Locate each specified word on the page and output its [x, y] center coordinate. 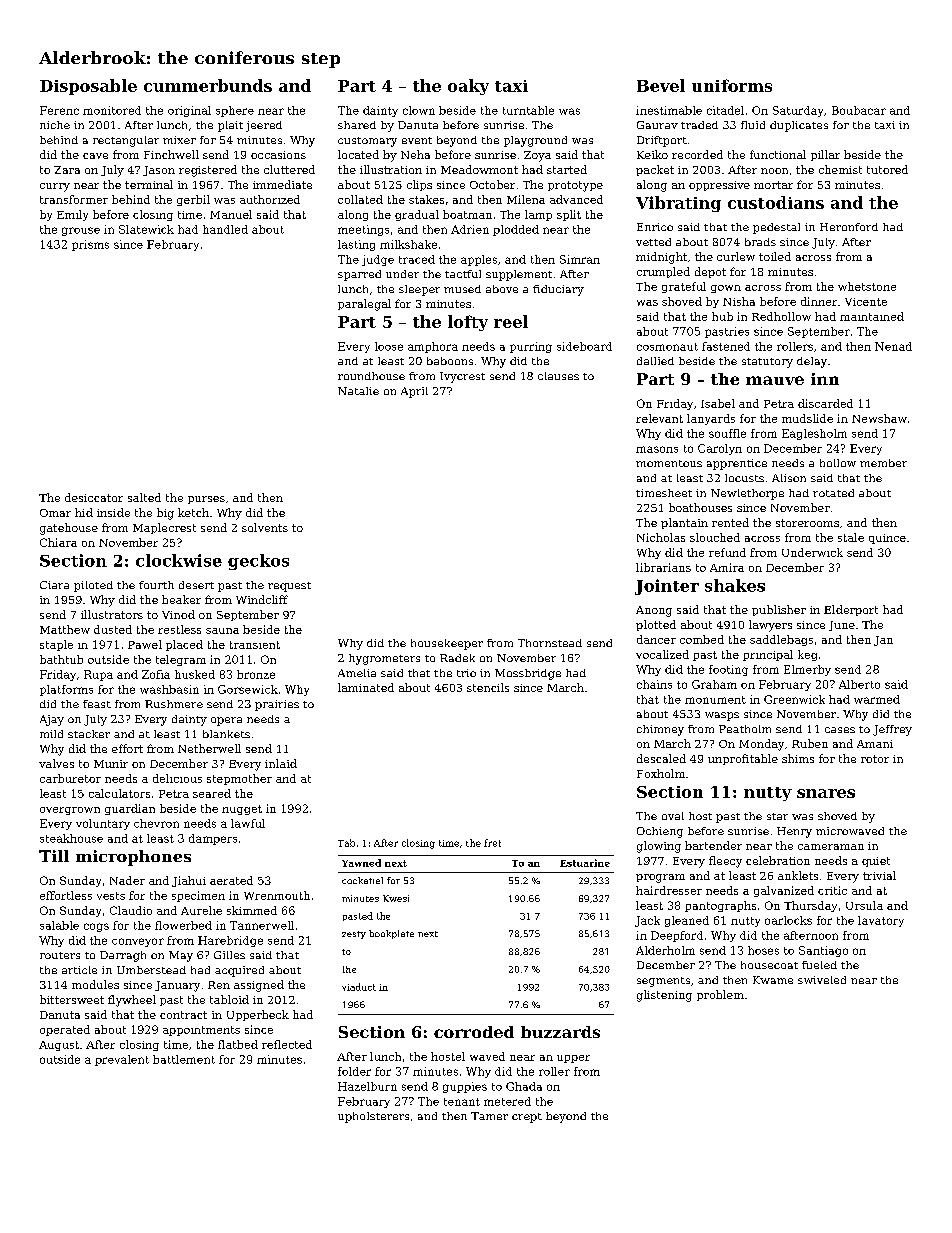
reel [511, 321]
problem [720, 995]
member [883, 463]
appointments [201, 1031]
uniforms [732, 85]
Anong [654, 611]
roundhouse [371, 376]
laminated [366, 687]
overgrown [70, 811]
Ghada [524, 1086]
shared [357, 125]
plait [230, 126]
